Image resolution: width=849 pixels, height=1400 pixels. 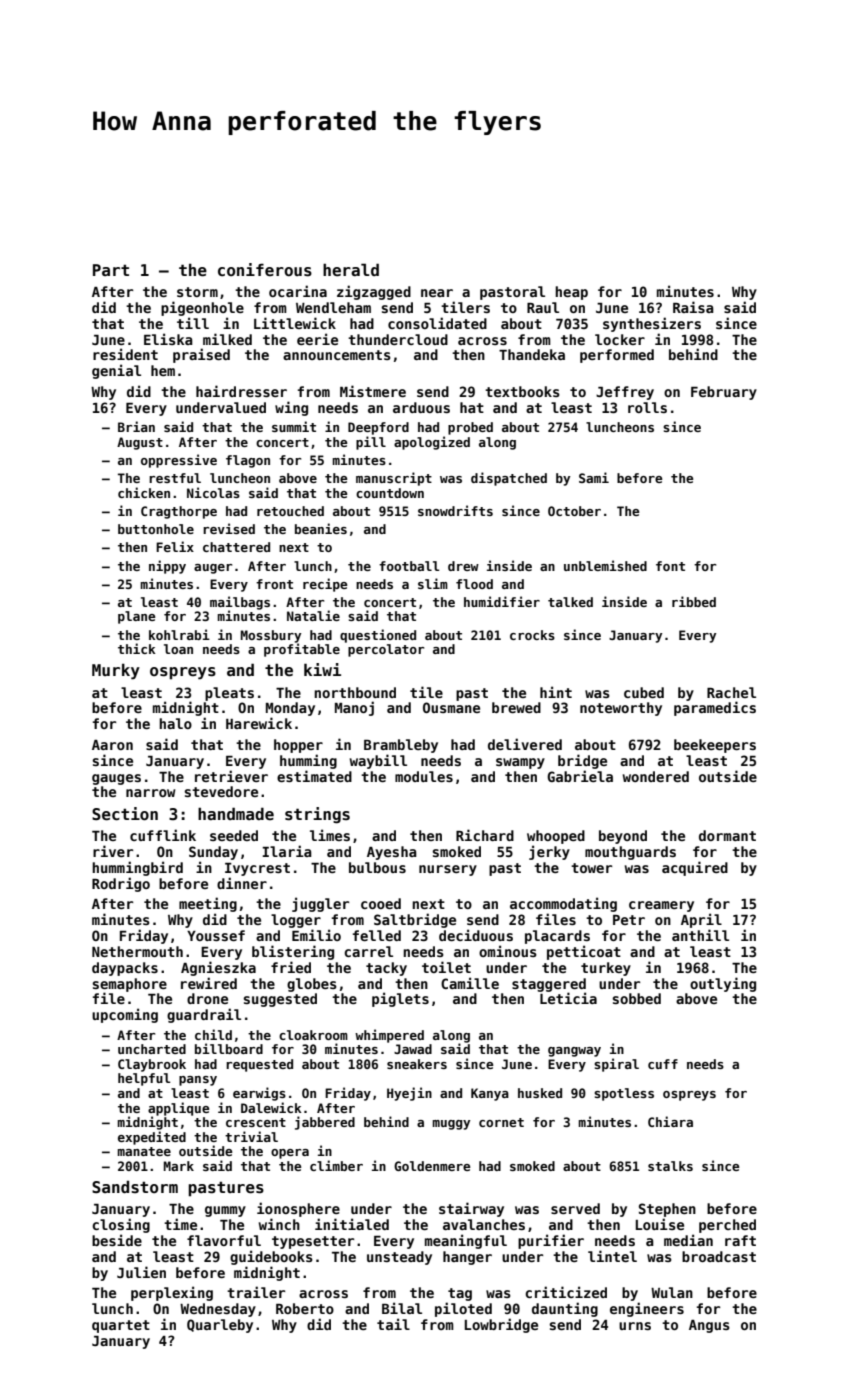 I want to click on Mistmere, so click(x=373, y=391).
